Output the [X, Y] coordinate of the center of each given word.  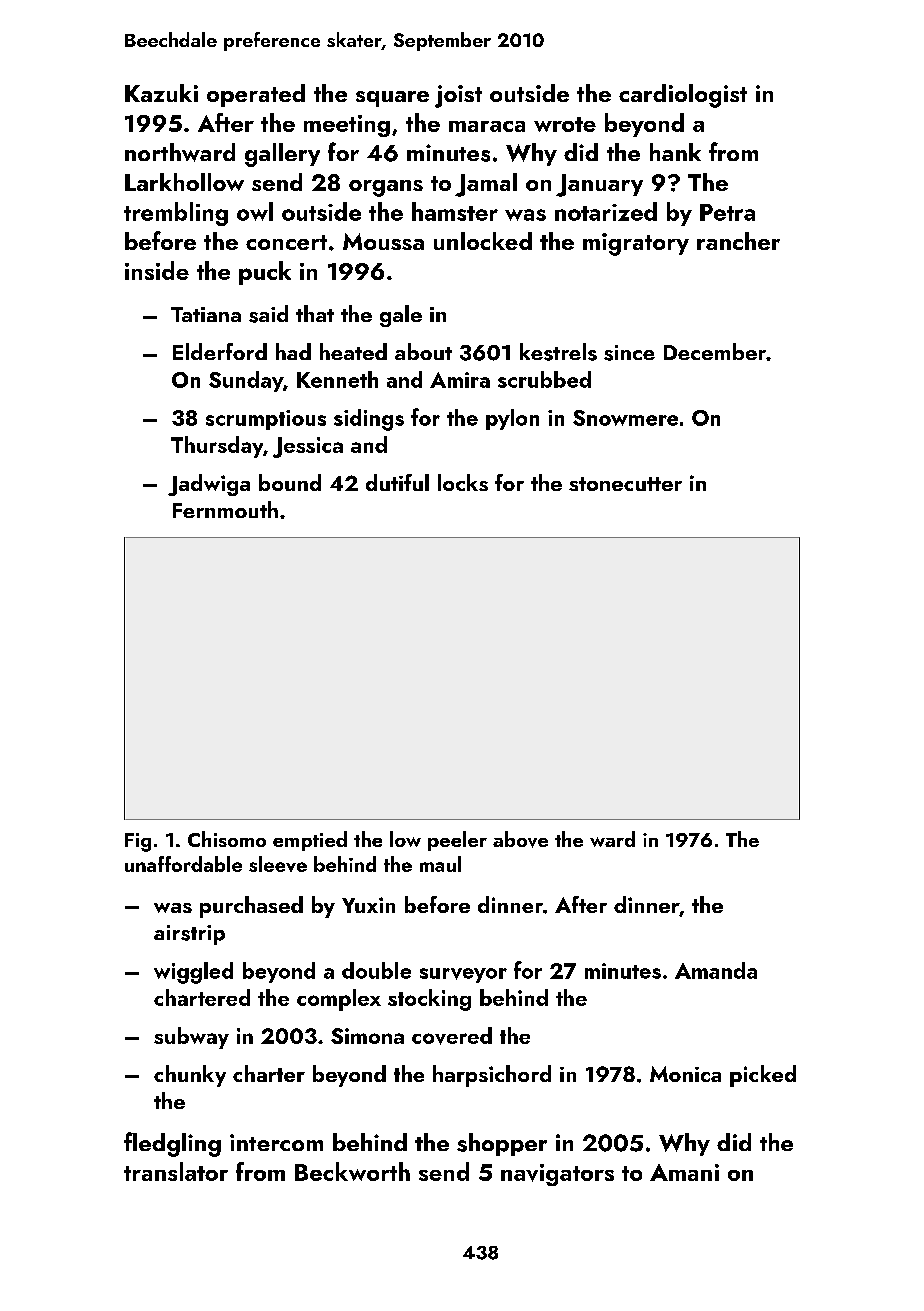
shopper [502, 1144]
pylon [512, 419]
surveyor [463, 975]
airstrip [189, 935]
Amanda [716, 970]
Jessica [308, 447]
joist [458, 96]
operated [256, 95]
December [715, 351]
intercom [276, 1142]
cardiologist [683, 96]
